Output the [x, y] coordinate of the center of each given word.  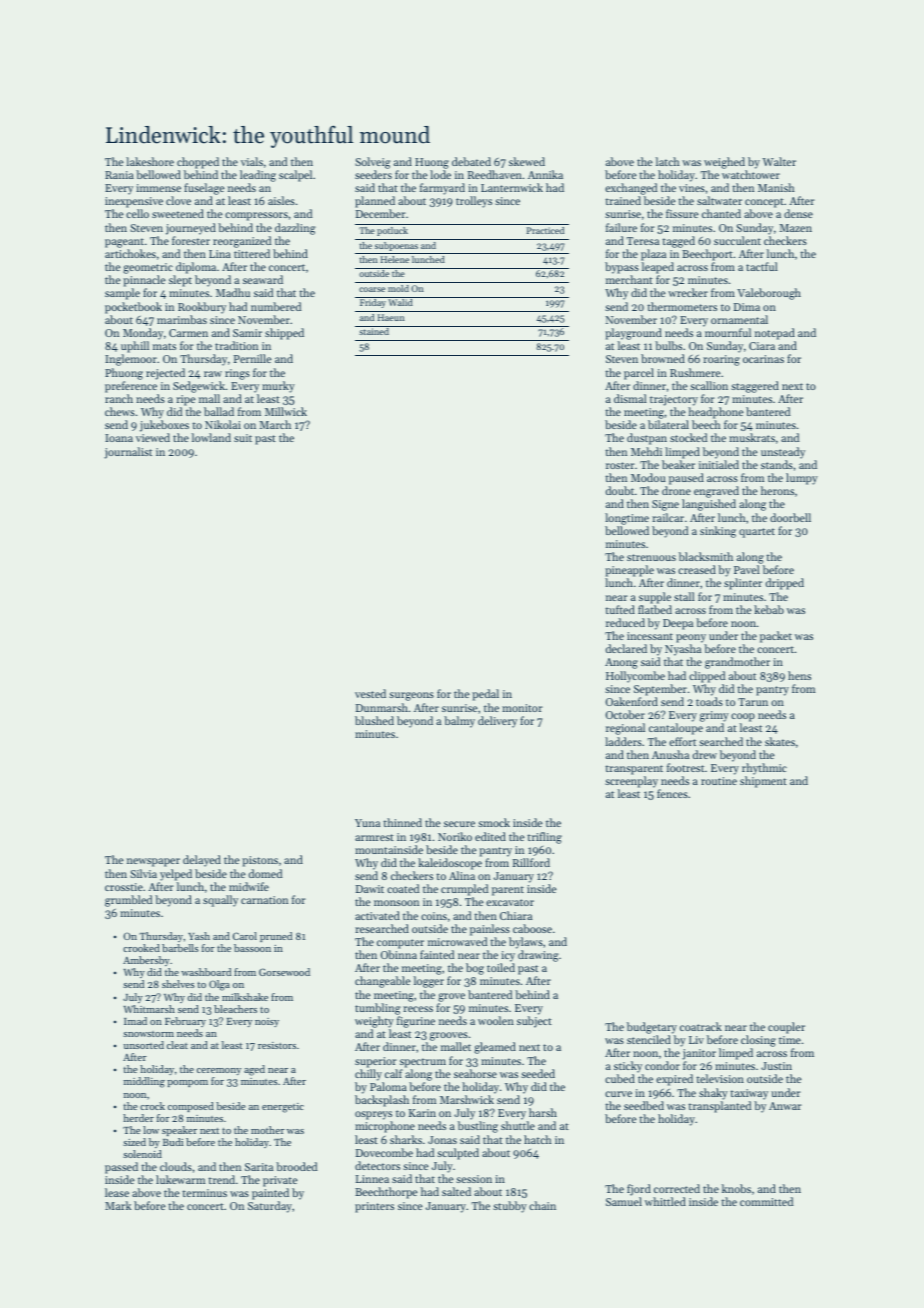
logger [429, 982]
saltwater [719, 200]
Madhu [233, 292]
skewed [527, 161]
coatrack [701, 1026]
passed [121, 1168]
